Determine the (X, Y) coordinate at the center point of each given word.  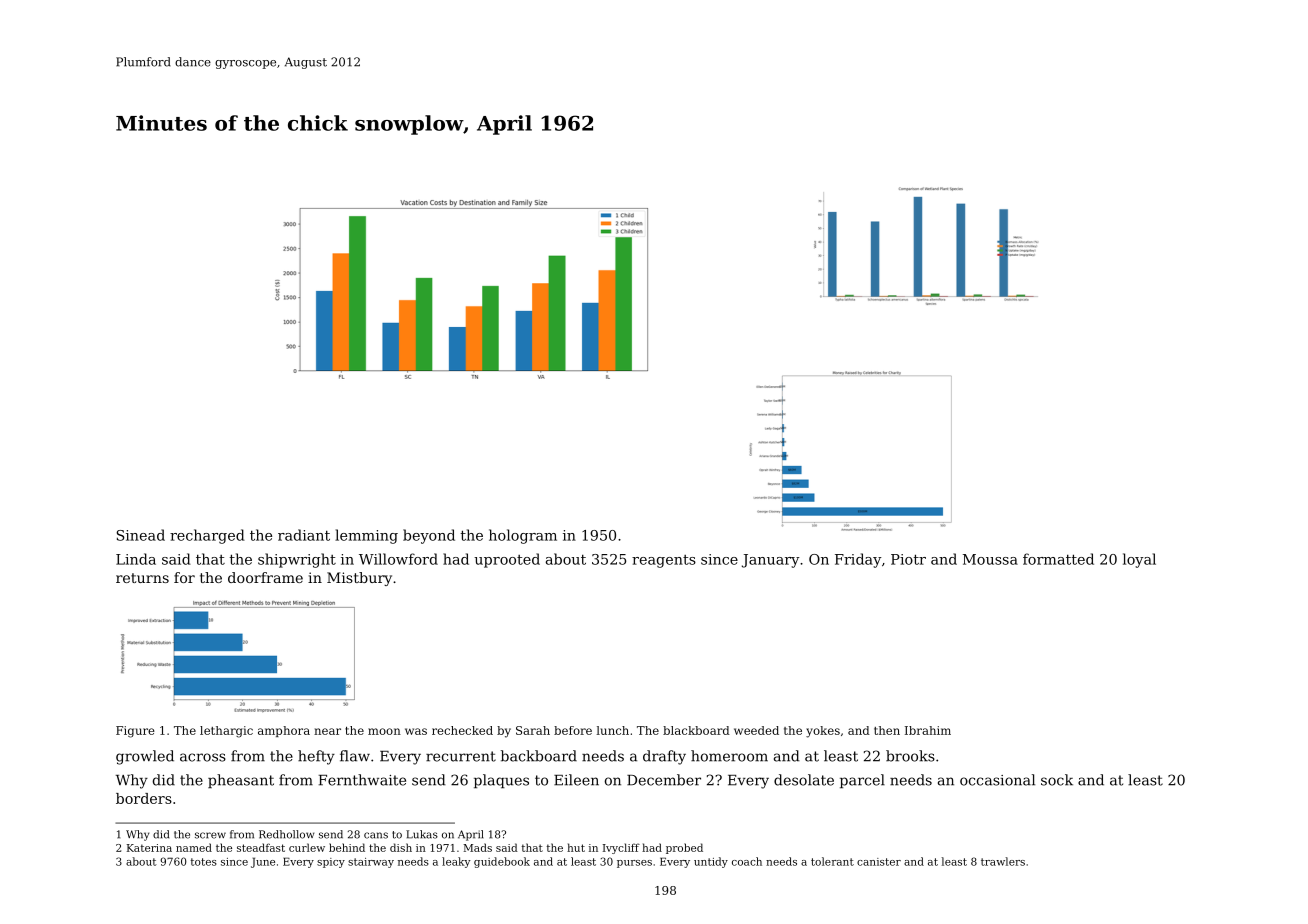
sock (1057, 780)
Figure (135, 732)
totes (204, 862)
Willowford (398, 559)
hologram (523, 536)
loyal (1139, 560)
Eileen (576, 780)
